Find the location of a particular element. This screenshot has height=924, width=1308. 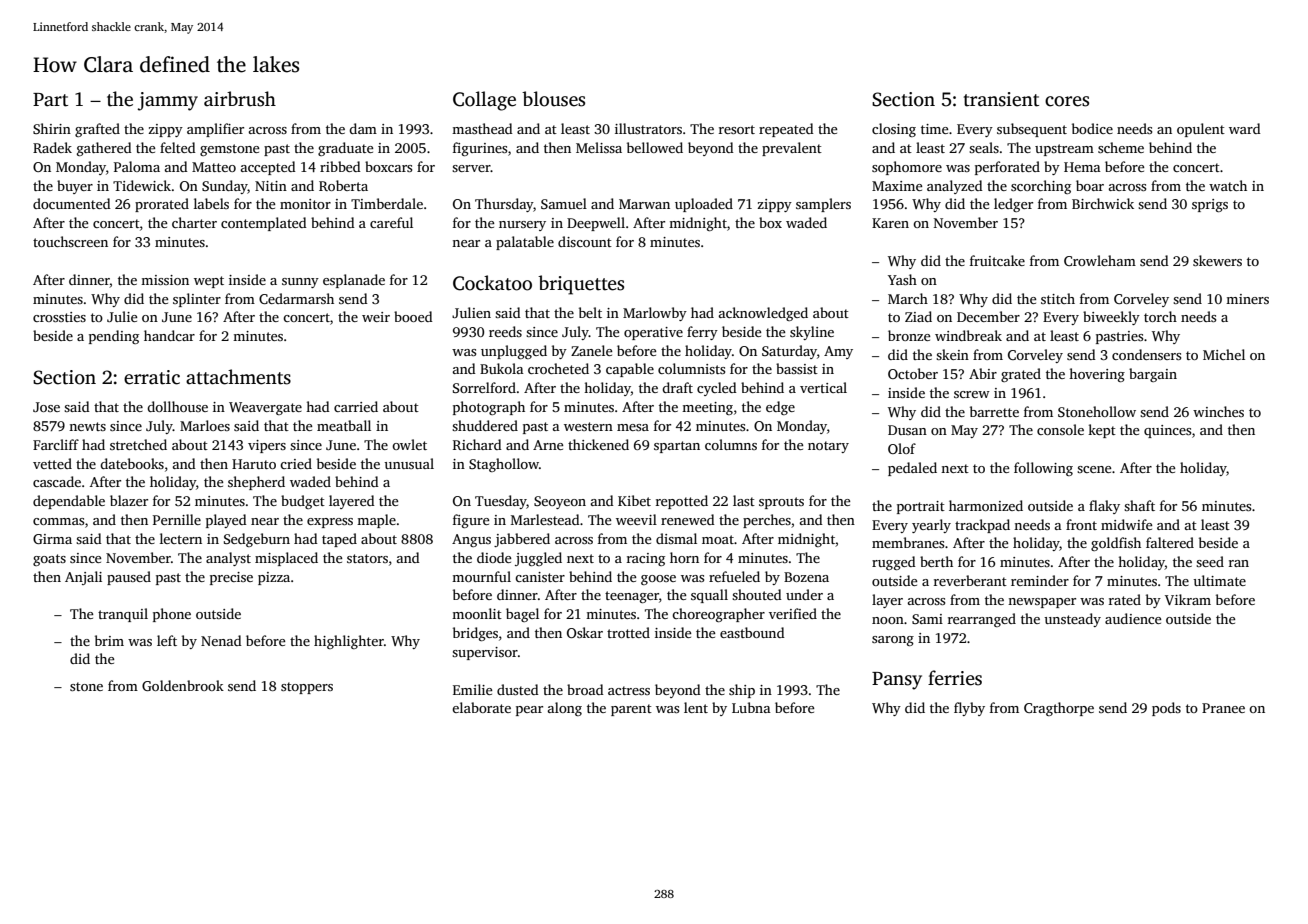

illustrators is located at coordinates (648, 128).
